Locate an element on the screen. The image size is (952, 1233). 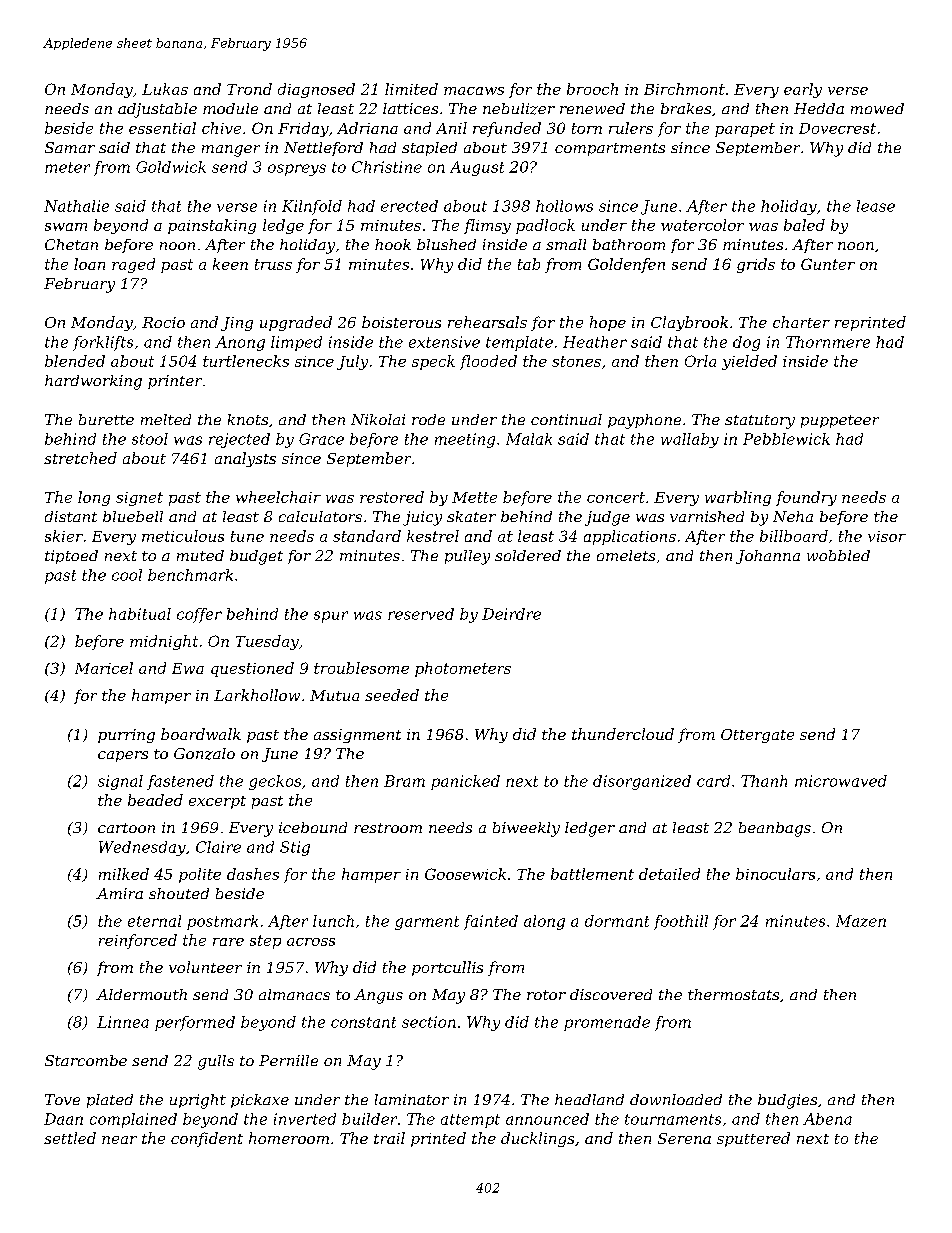
Samar is located at coordinates (70, 147).
